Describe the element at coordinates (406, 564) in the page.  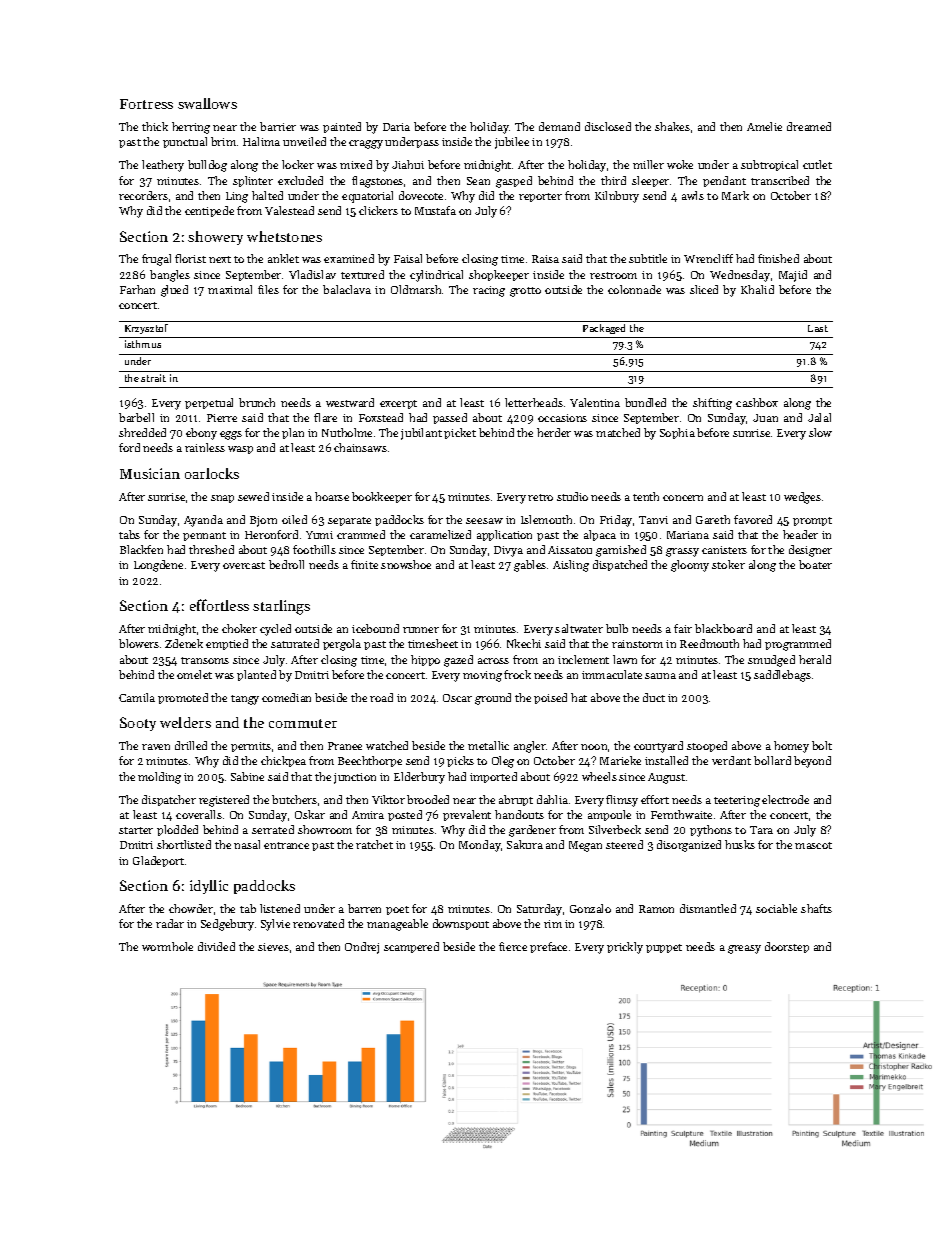
I see `snowshoe` at that location.
